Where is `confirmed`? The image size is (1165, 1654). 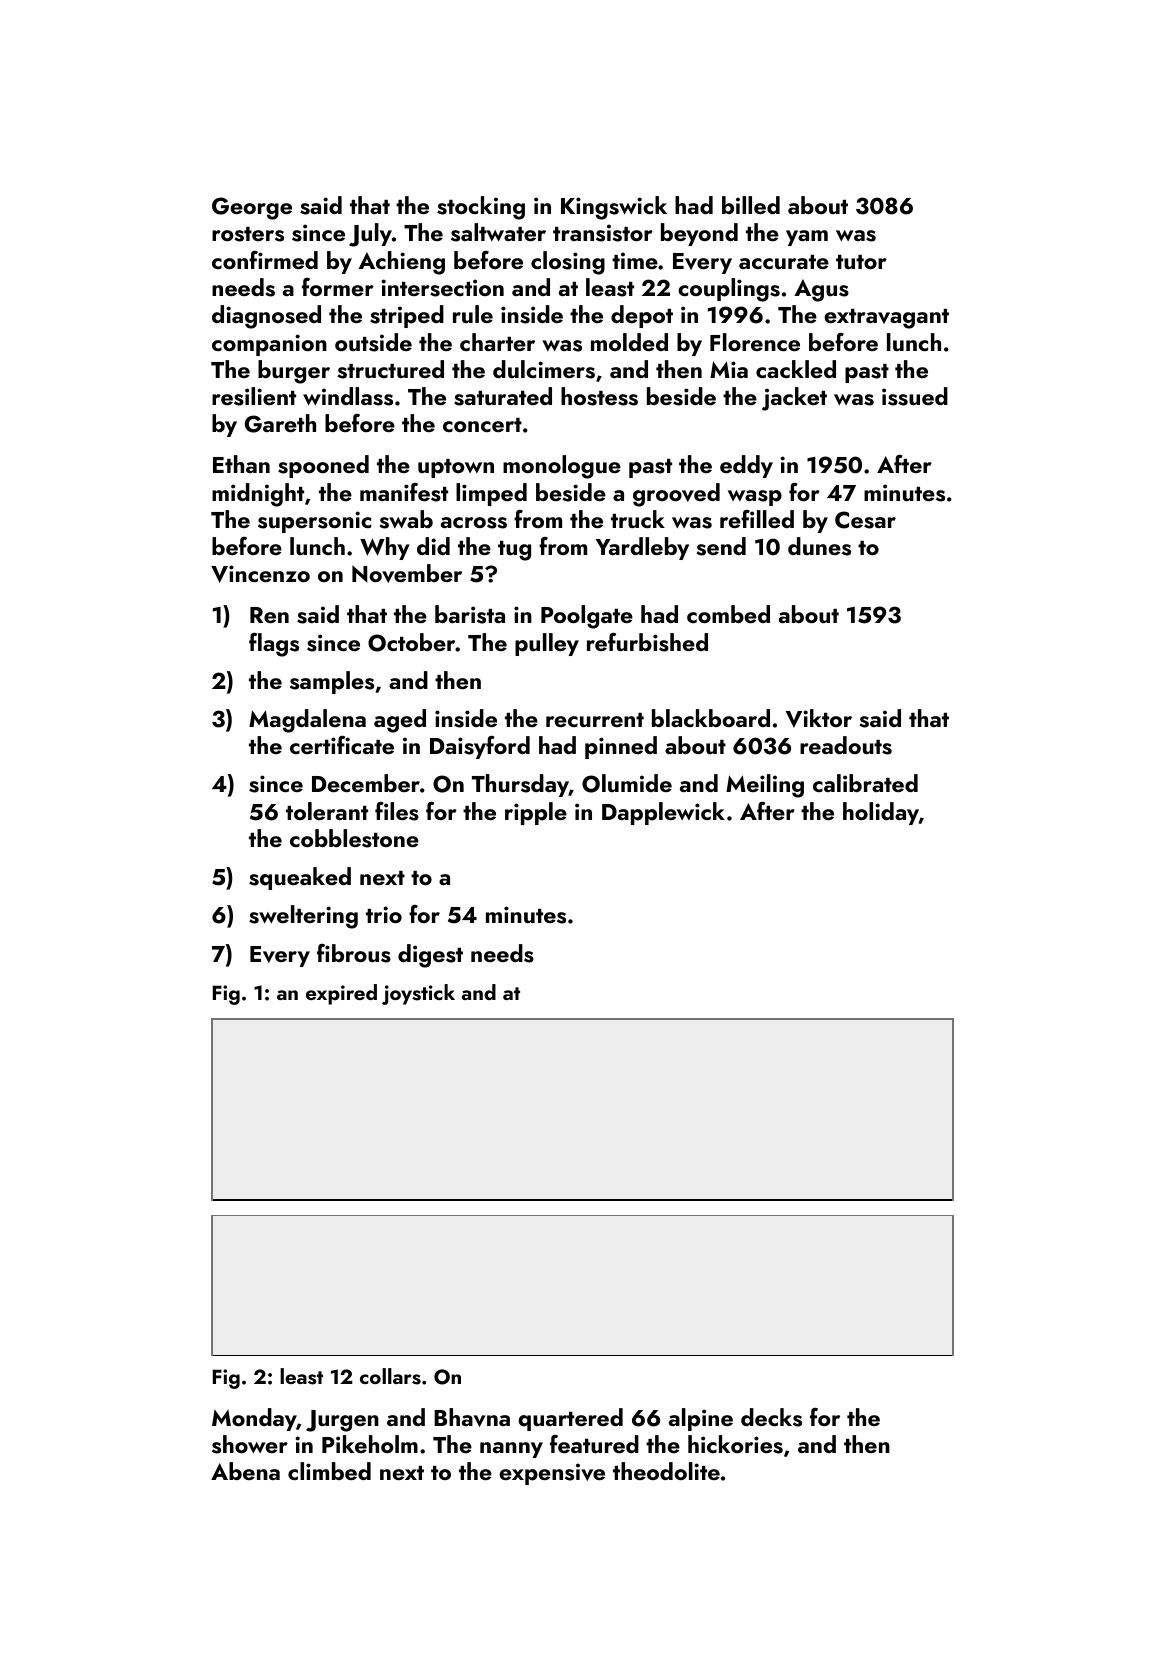
confirmed is located at coordinates (265, 260).
